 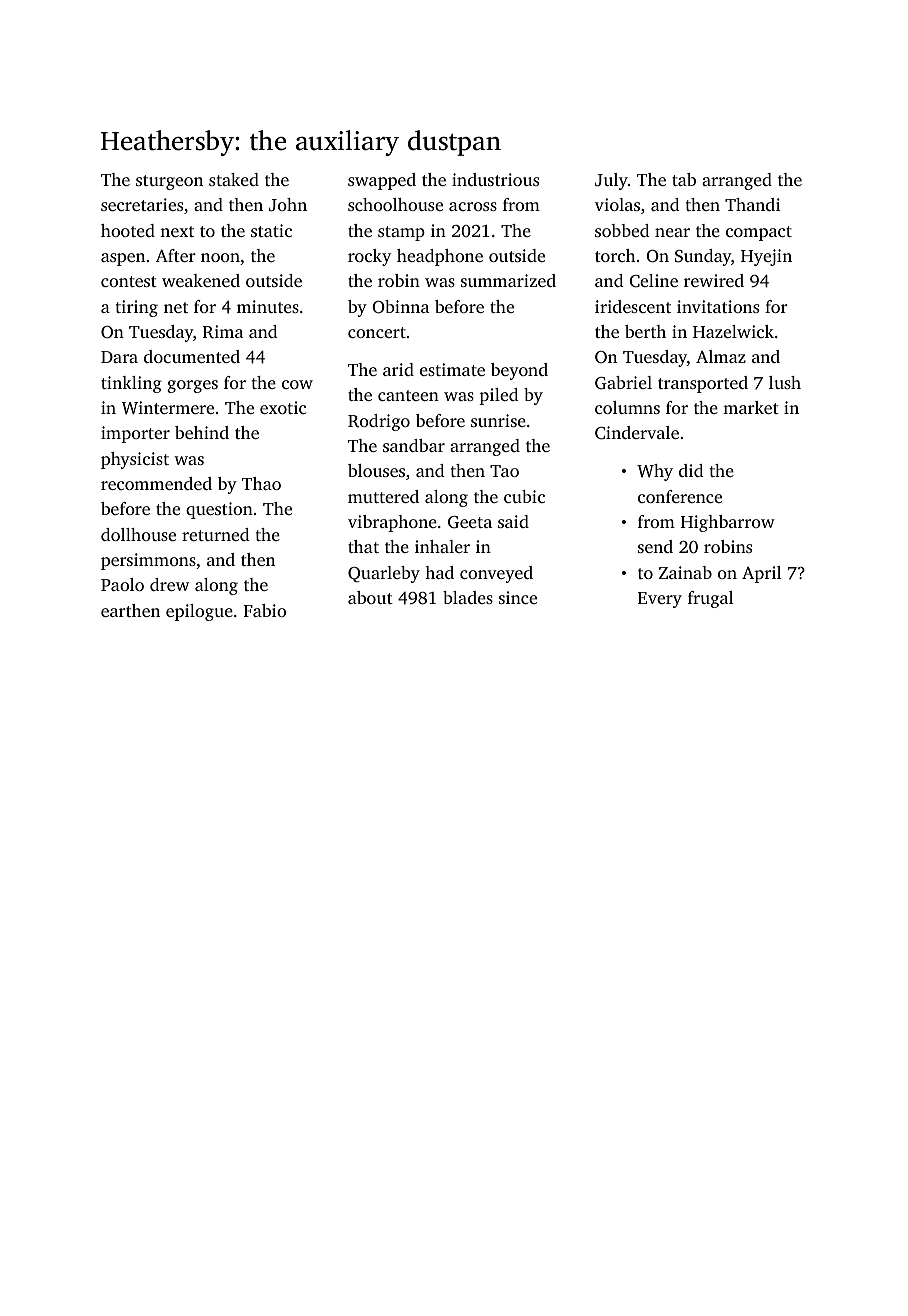 What do you see at coordinates (135, 434) in the image?
I see `importer` at bounding box center [135, 434].
